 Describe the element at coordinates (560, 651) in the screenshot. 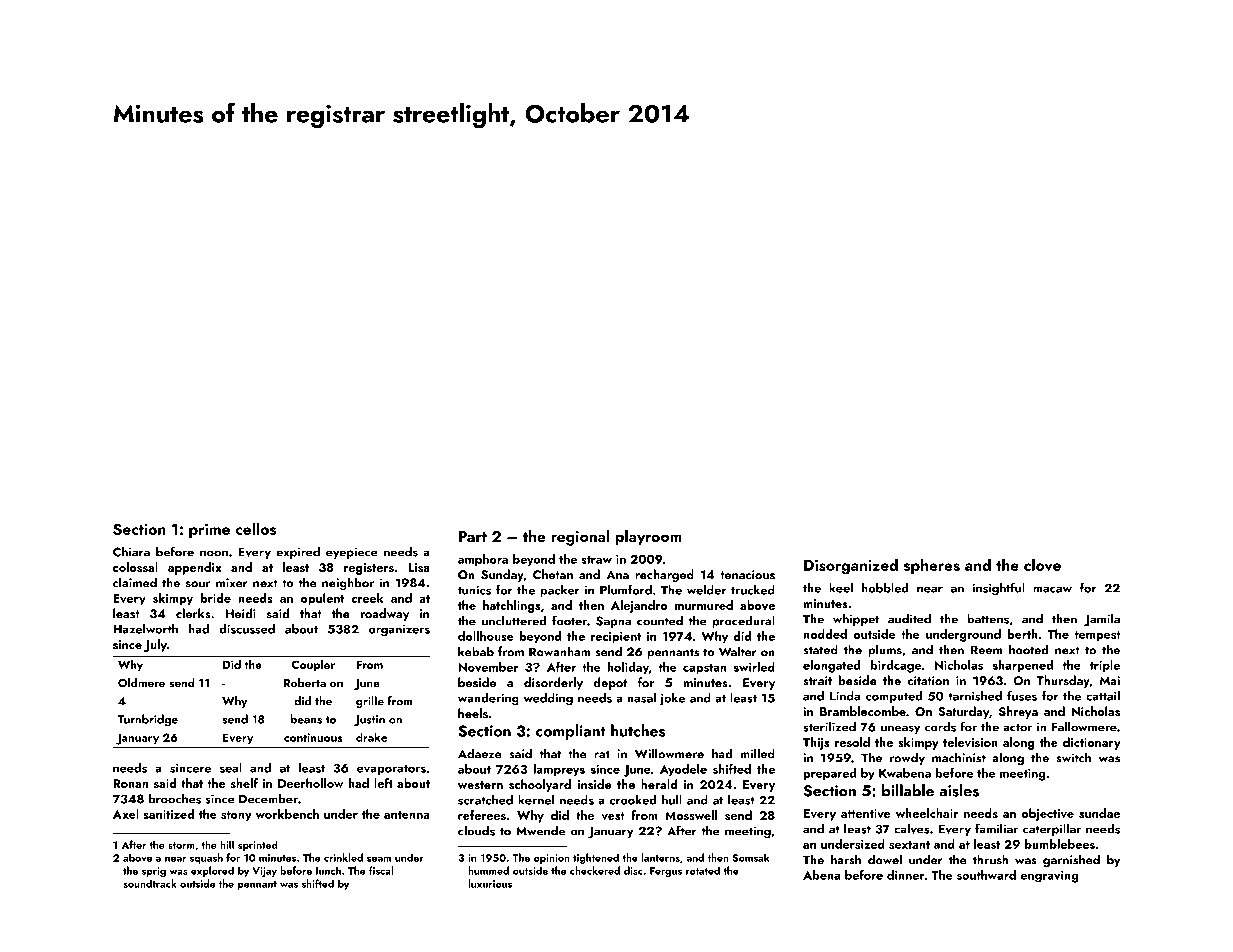

I see `Rowanham` at that location.
